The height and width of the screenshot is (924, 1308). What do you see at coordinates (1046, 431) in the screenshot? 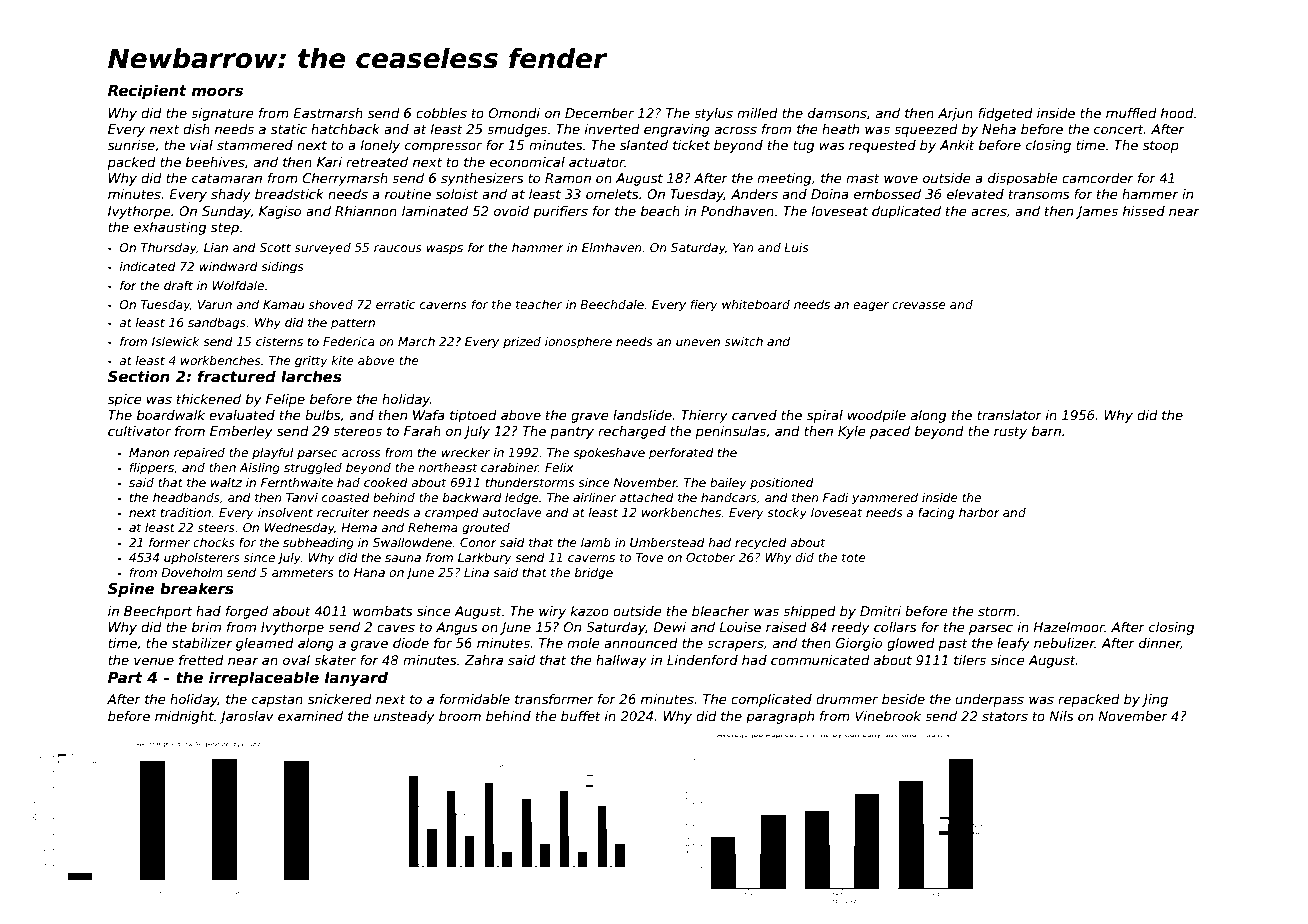
I see `barn` at bounding box center [1046, 431].
